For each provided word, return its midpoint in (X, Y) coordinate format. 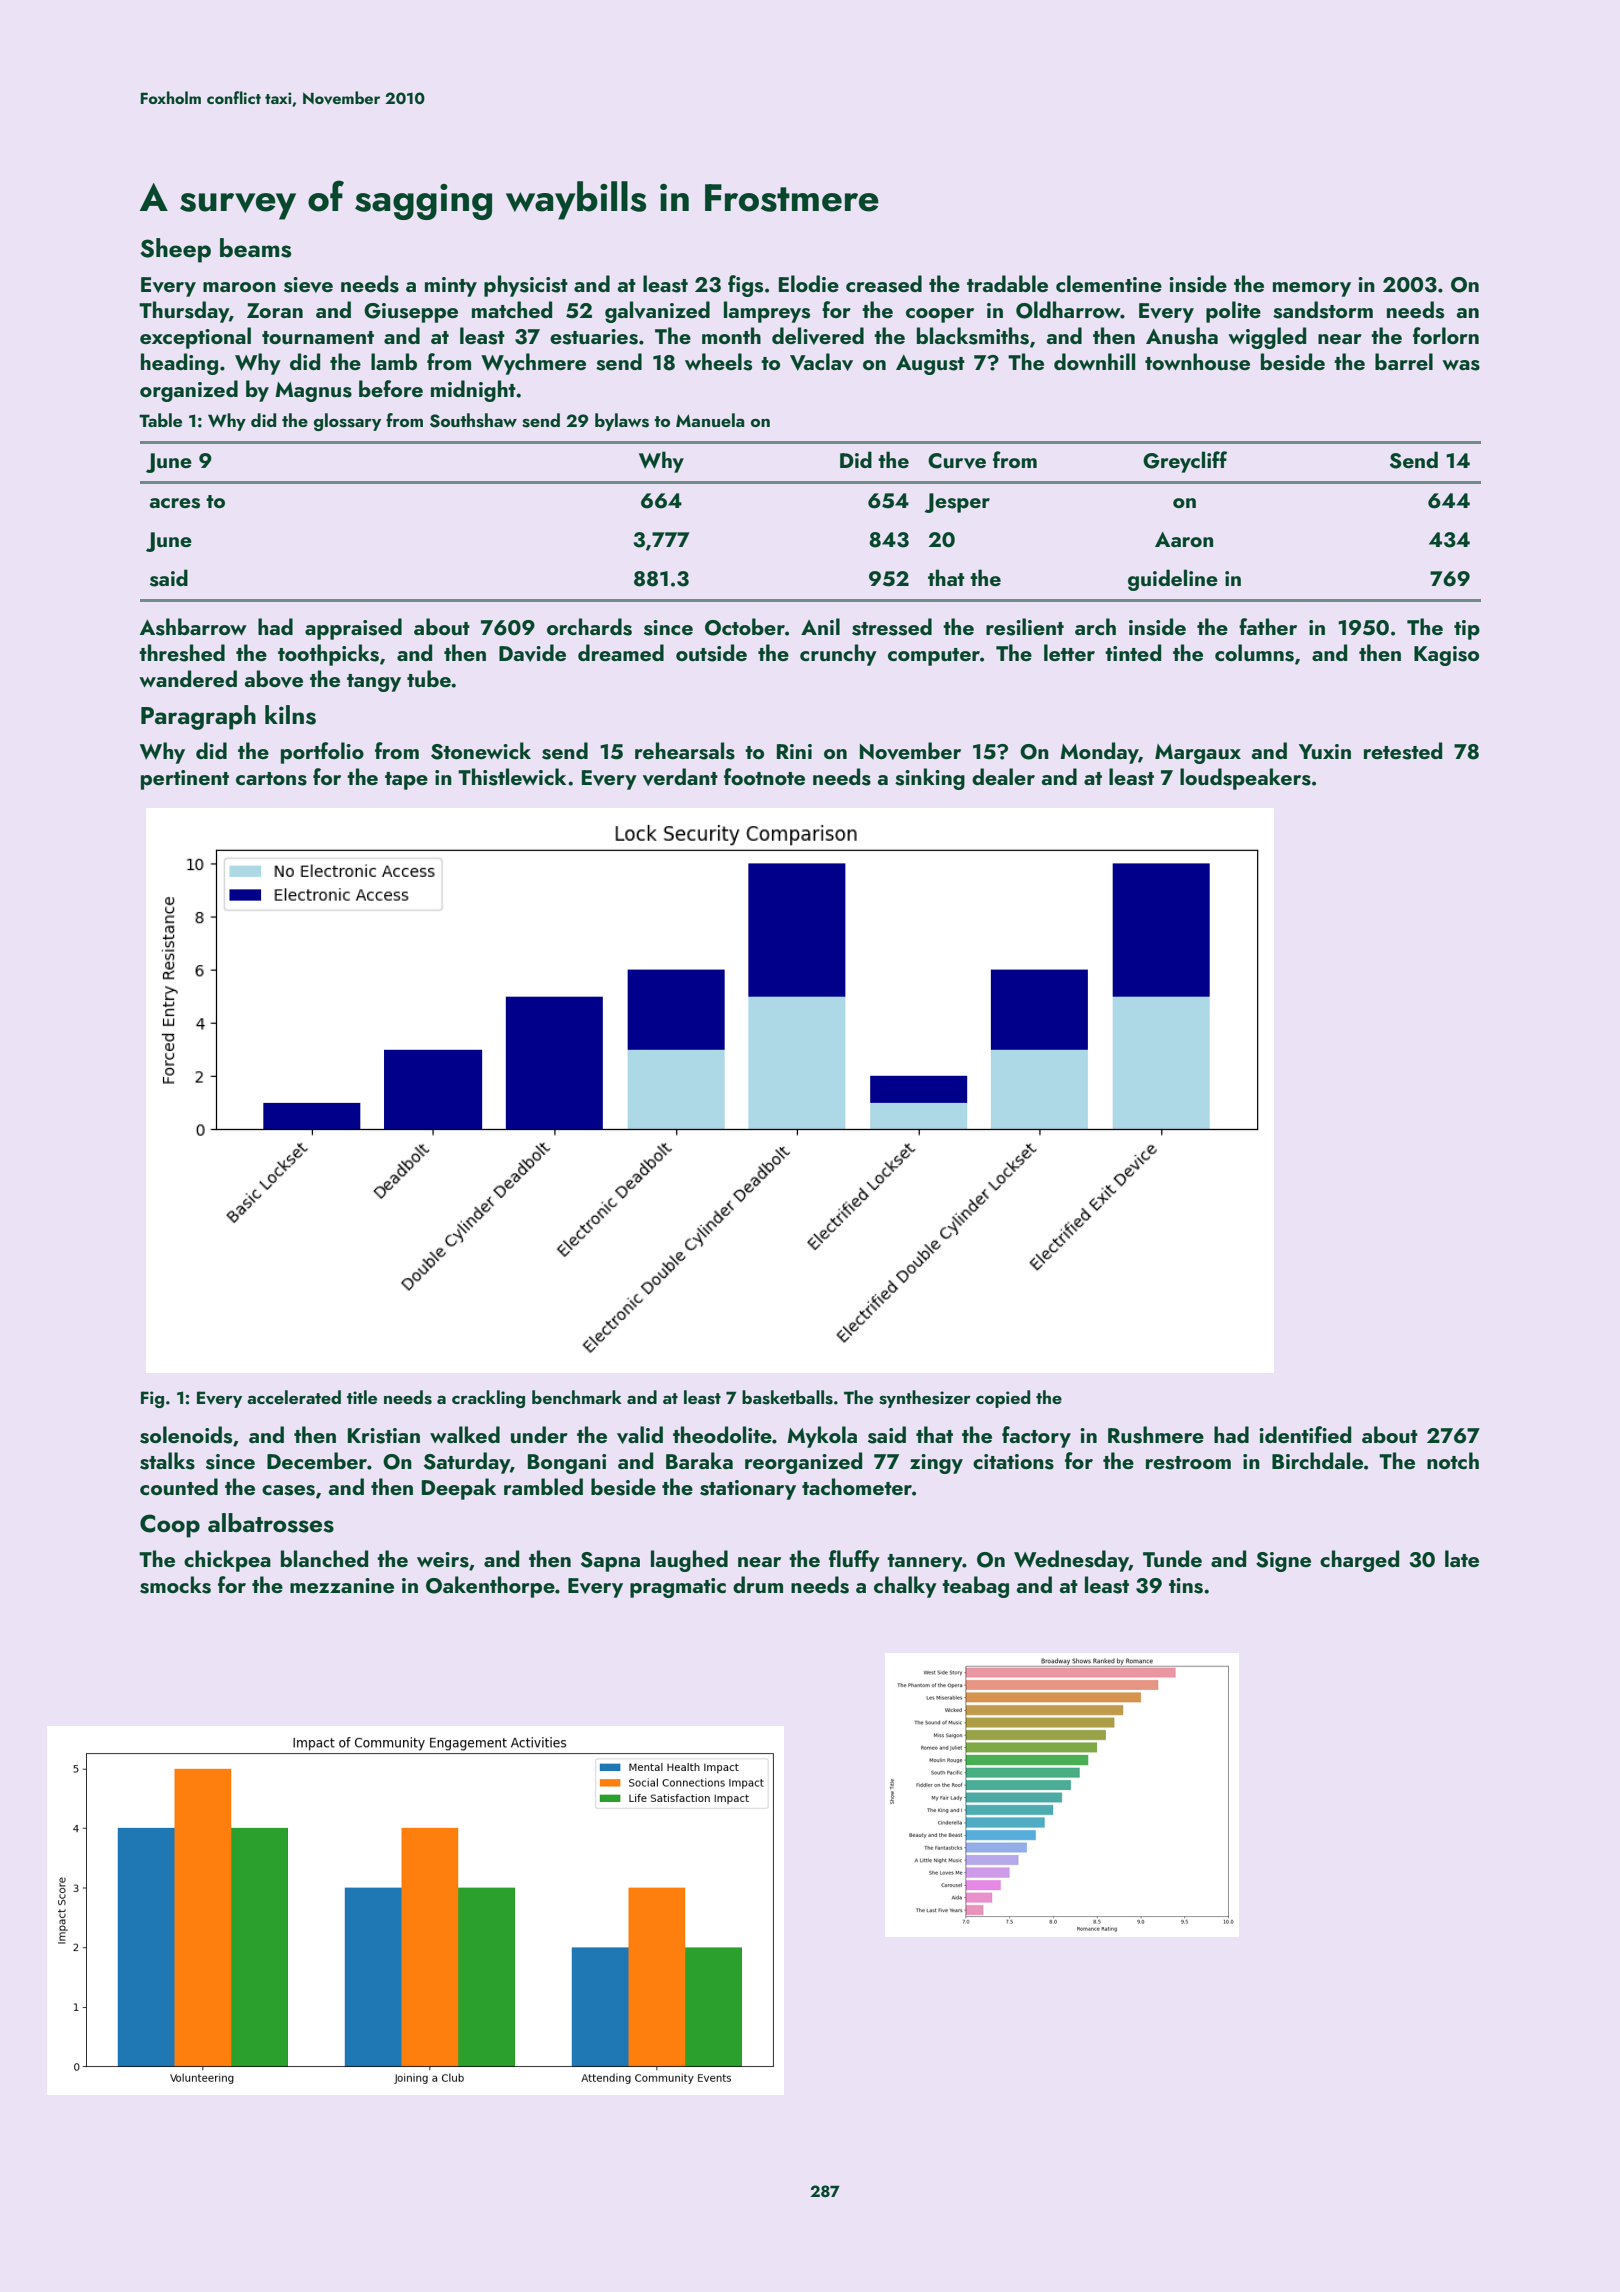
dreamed (621, 652)
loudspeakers (1245, 779)
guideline (1173, 580)
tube (429, 678)
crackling (488, 1399)
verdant (680, 777)
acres (175, 503)
